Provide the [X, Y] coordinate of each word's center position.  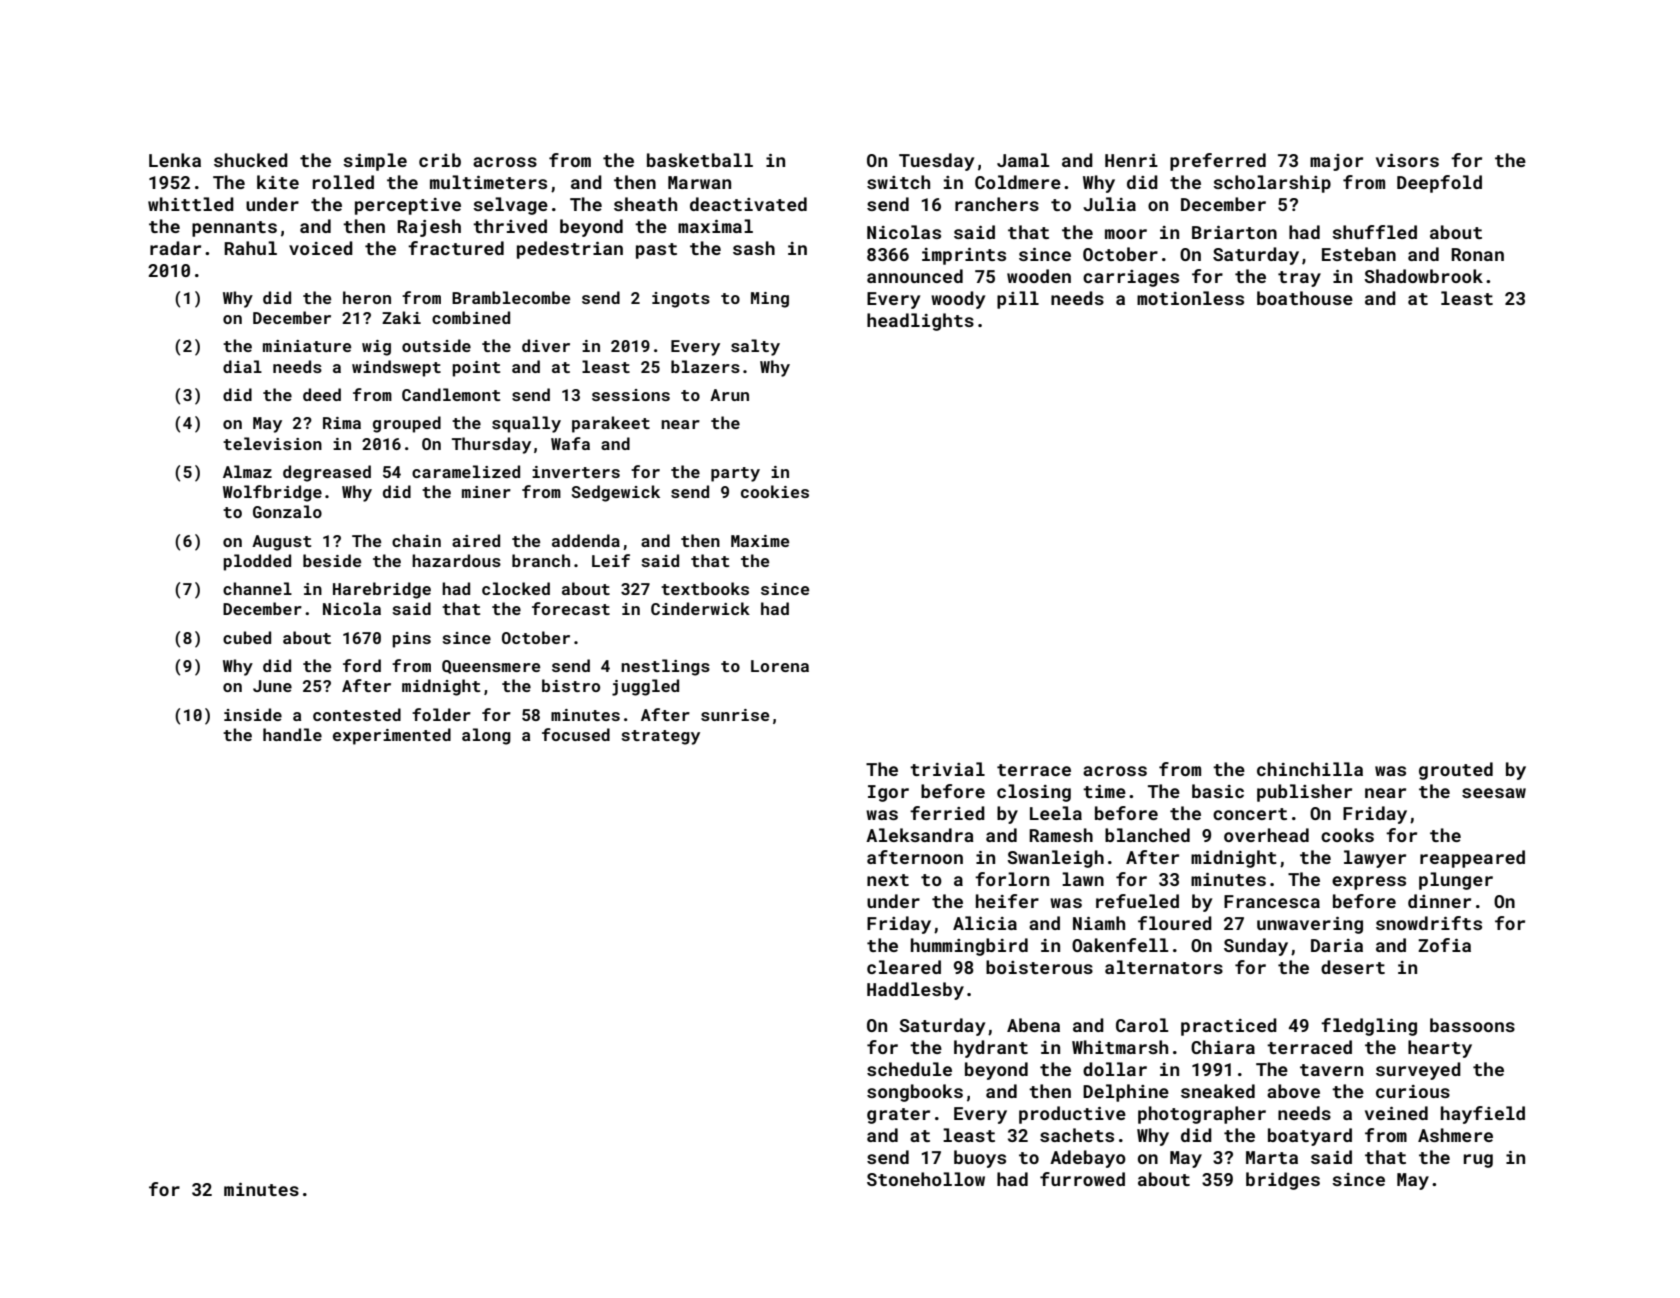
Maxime [760, 541]
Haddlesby [915, 991]
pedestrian [570, 250]
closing [1034, 793]
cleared [904, 967]
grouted [1456, 771]
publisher [1304, 793]
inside [253, 714]
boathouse [1305, 298]
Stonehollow [926, 1179]
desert [1353, 967]
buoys [980, 1159]
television [272, 443]
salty [755, 347]
